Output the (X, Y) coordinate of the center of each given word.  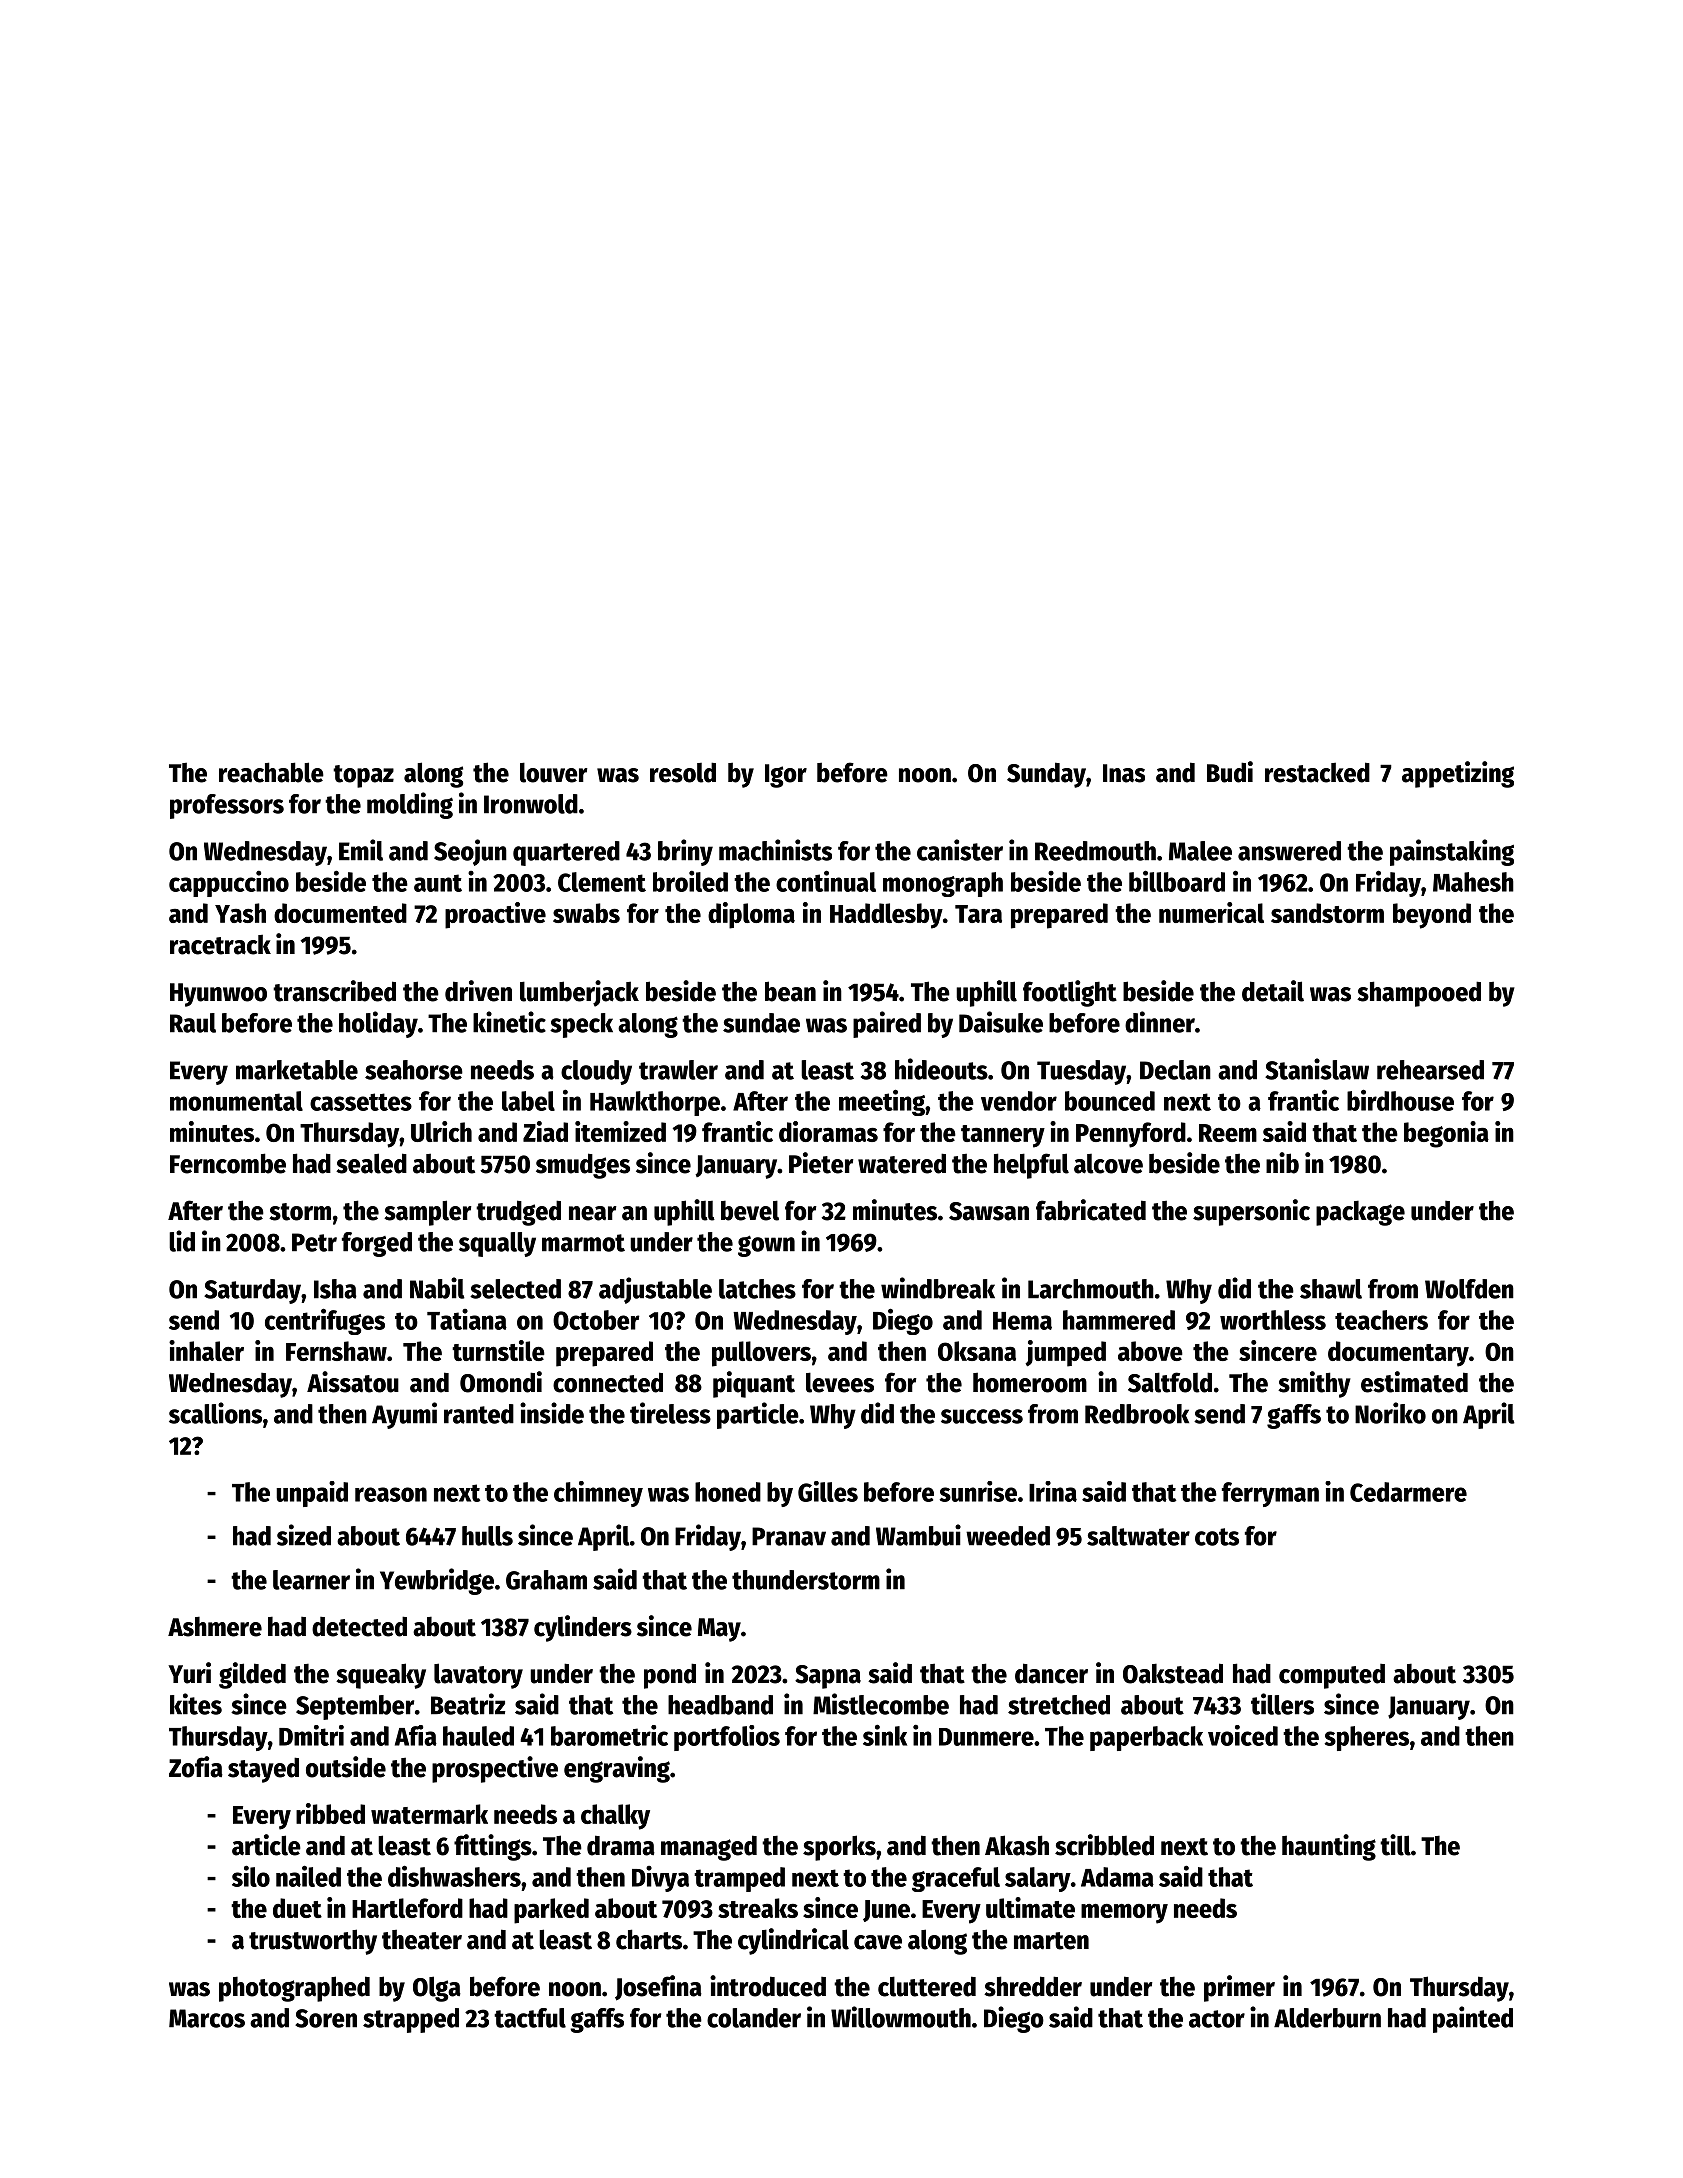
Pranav (789, 1536)
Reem (1228, 1133)
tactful (530, 2018)
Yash (240, 913)
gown (766, 1246)
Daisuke (1001, 1022)
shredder (1033, 1986)
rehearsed (1430, 1070)
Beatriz (468, 1704)
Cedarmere (1408, 1492)
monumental (236, 1101)
